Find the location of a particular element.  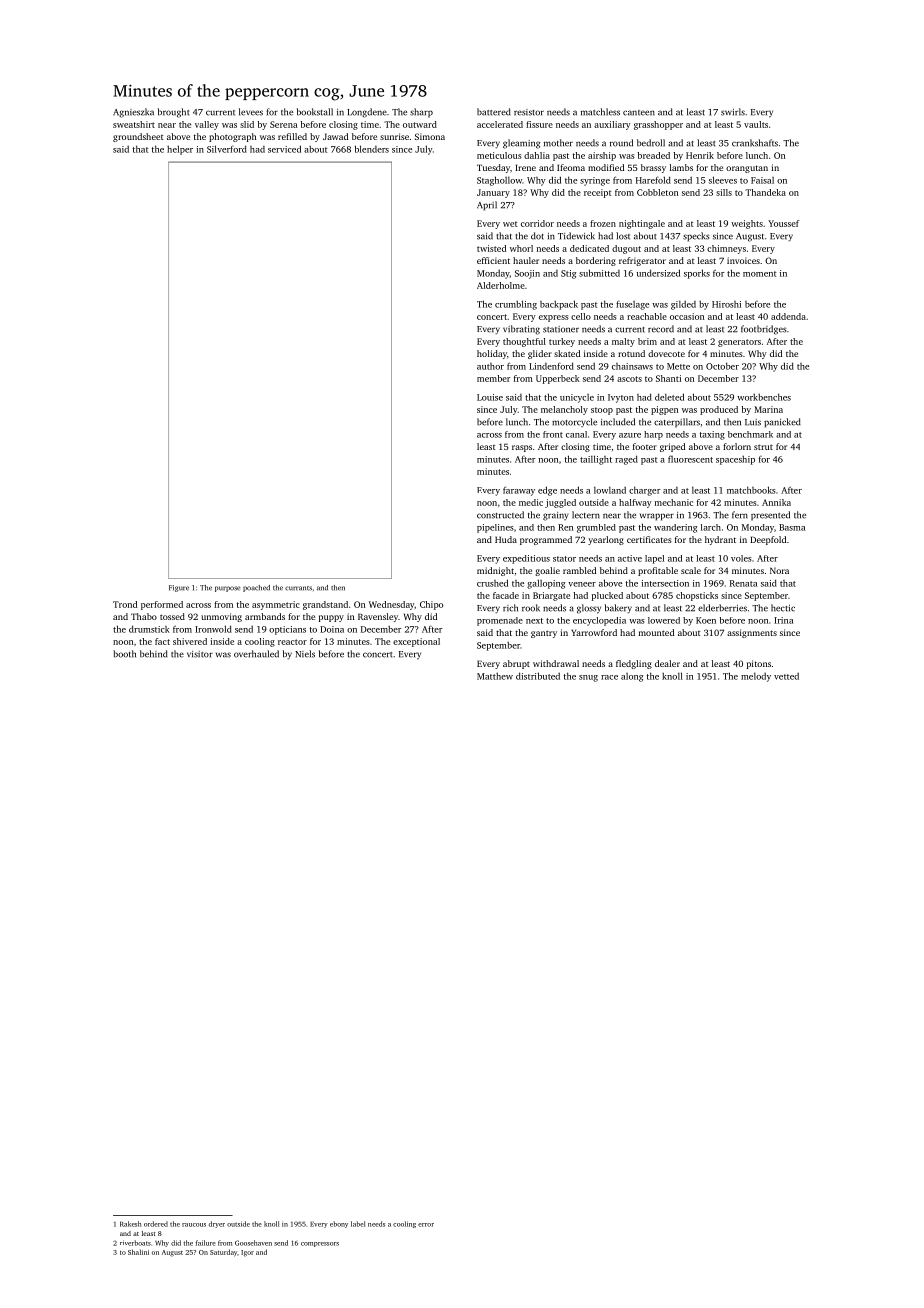

error is located at coordinates (426, 1225).
